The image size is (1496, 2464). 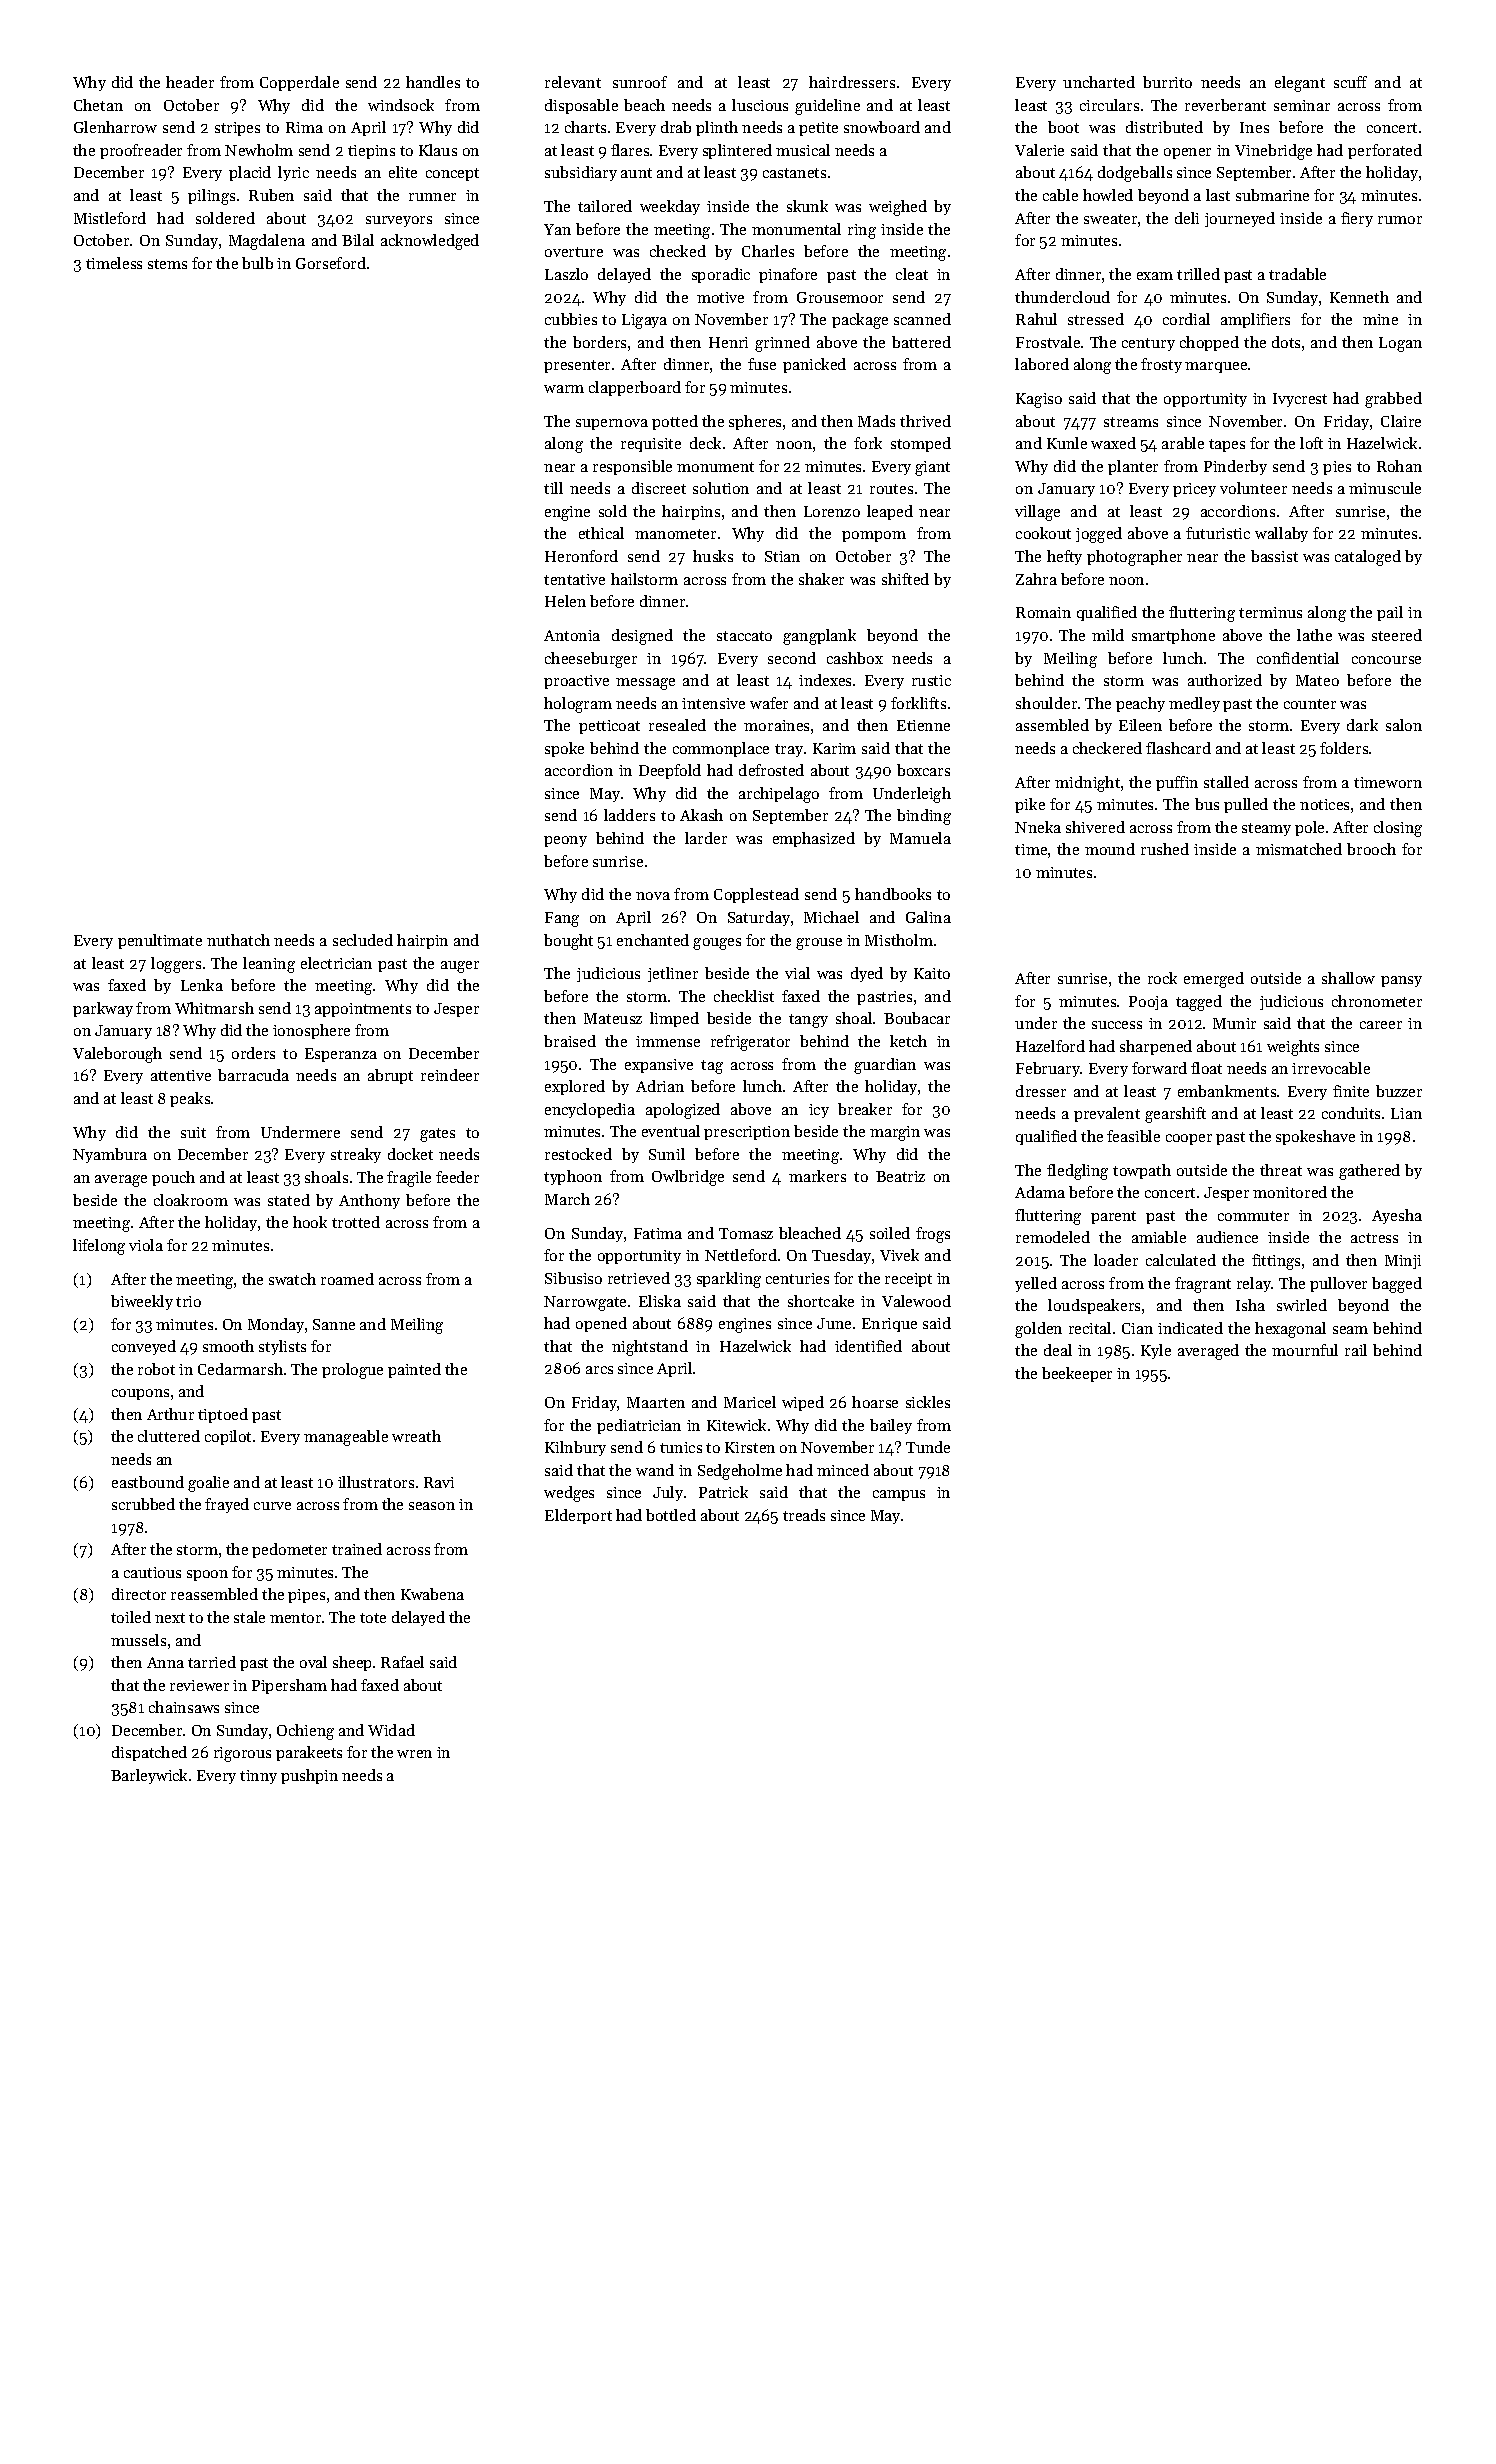 What do you see at coordinates (309, 1776) in the image?
I see `pushpin` at bounding box center [309, 1776].
